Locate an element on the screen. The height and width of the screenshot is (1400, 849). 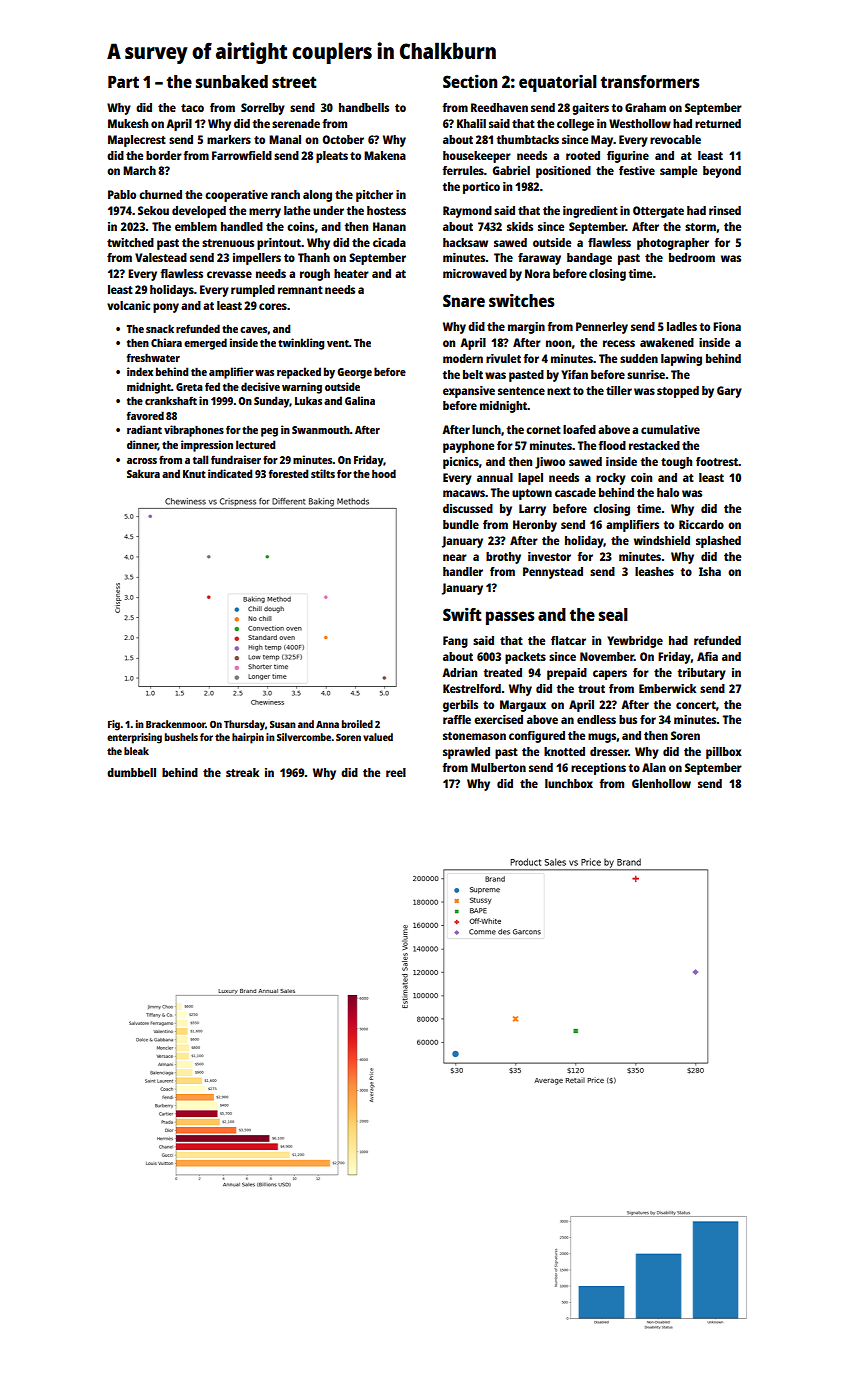
Knut is located at coordinates (194, 474).
